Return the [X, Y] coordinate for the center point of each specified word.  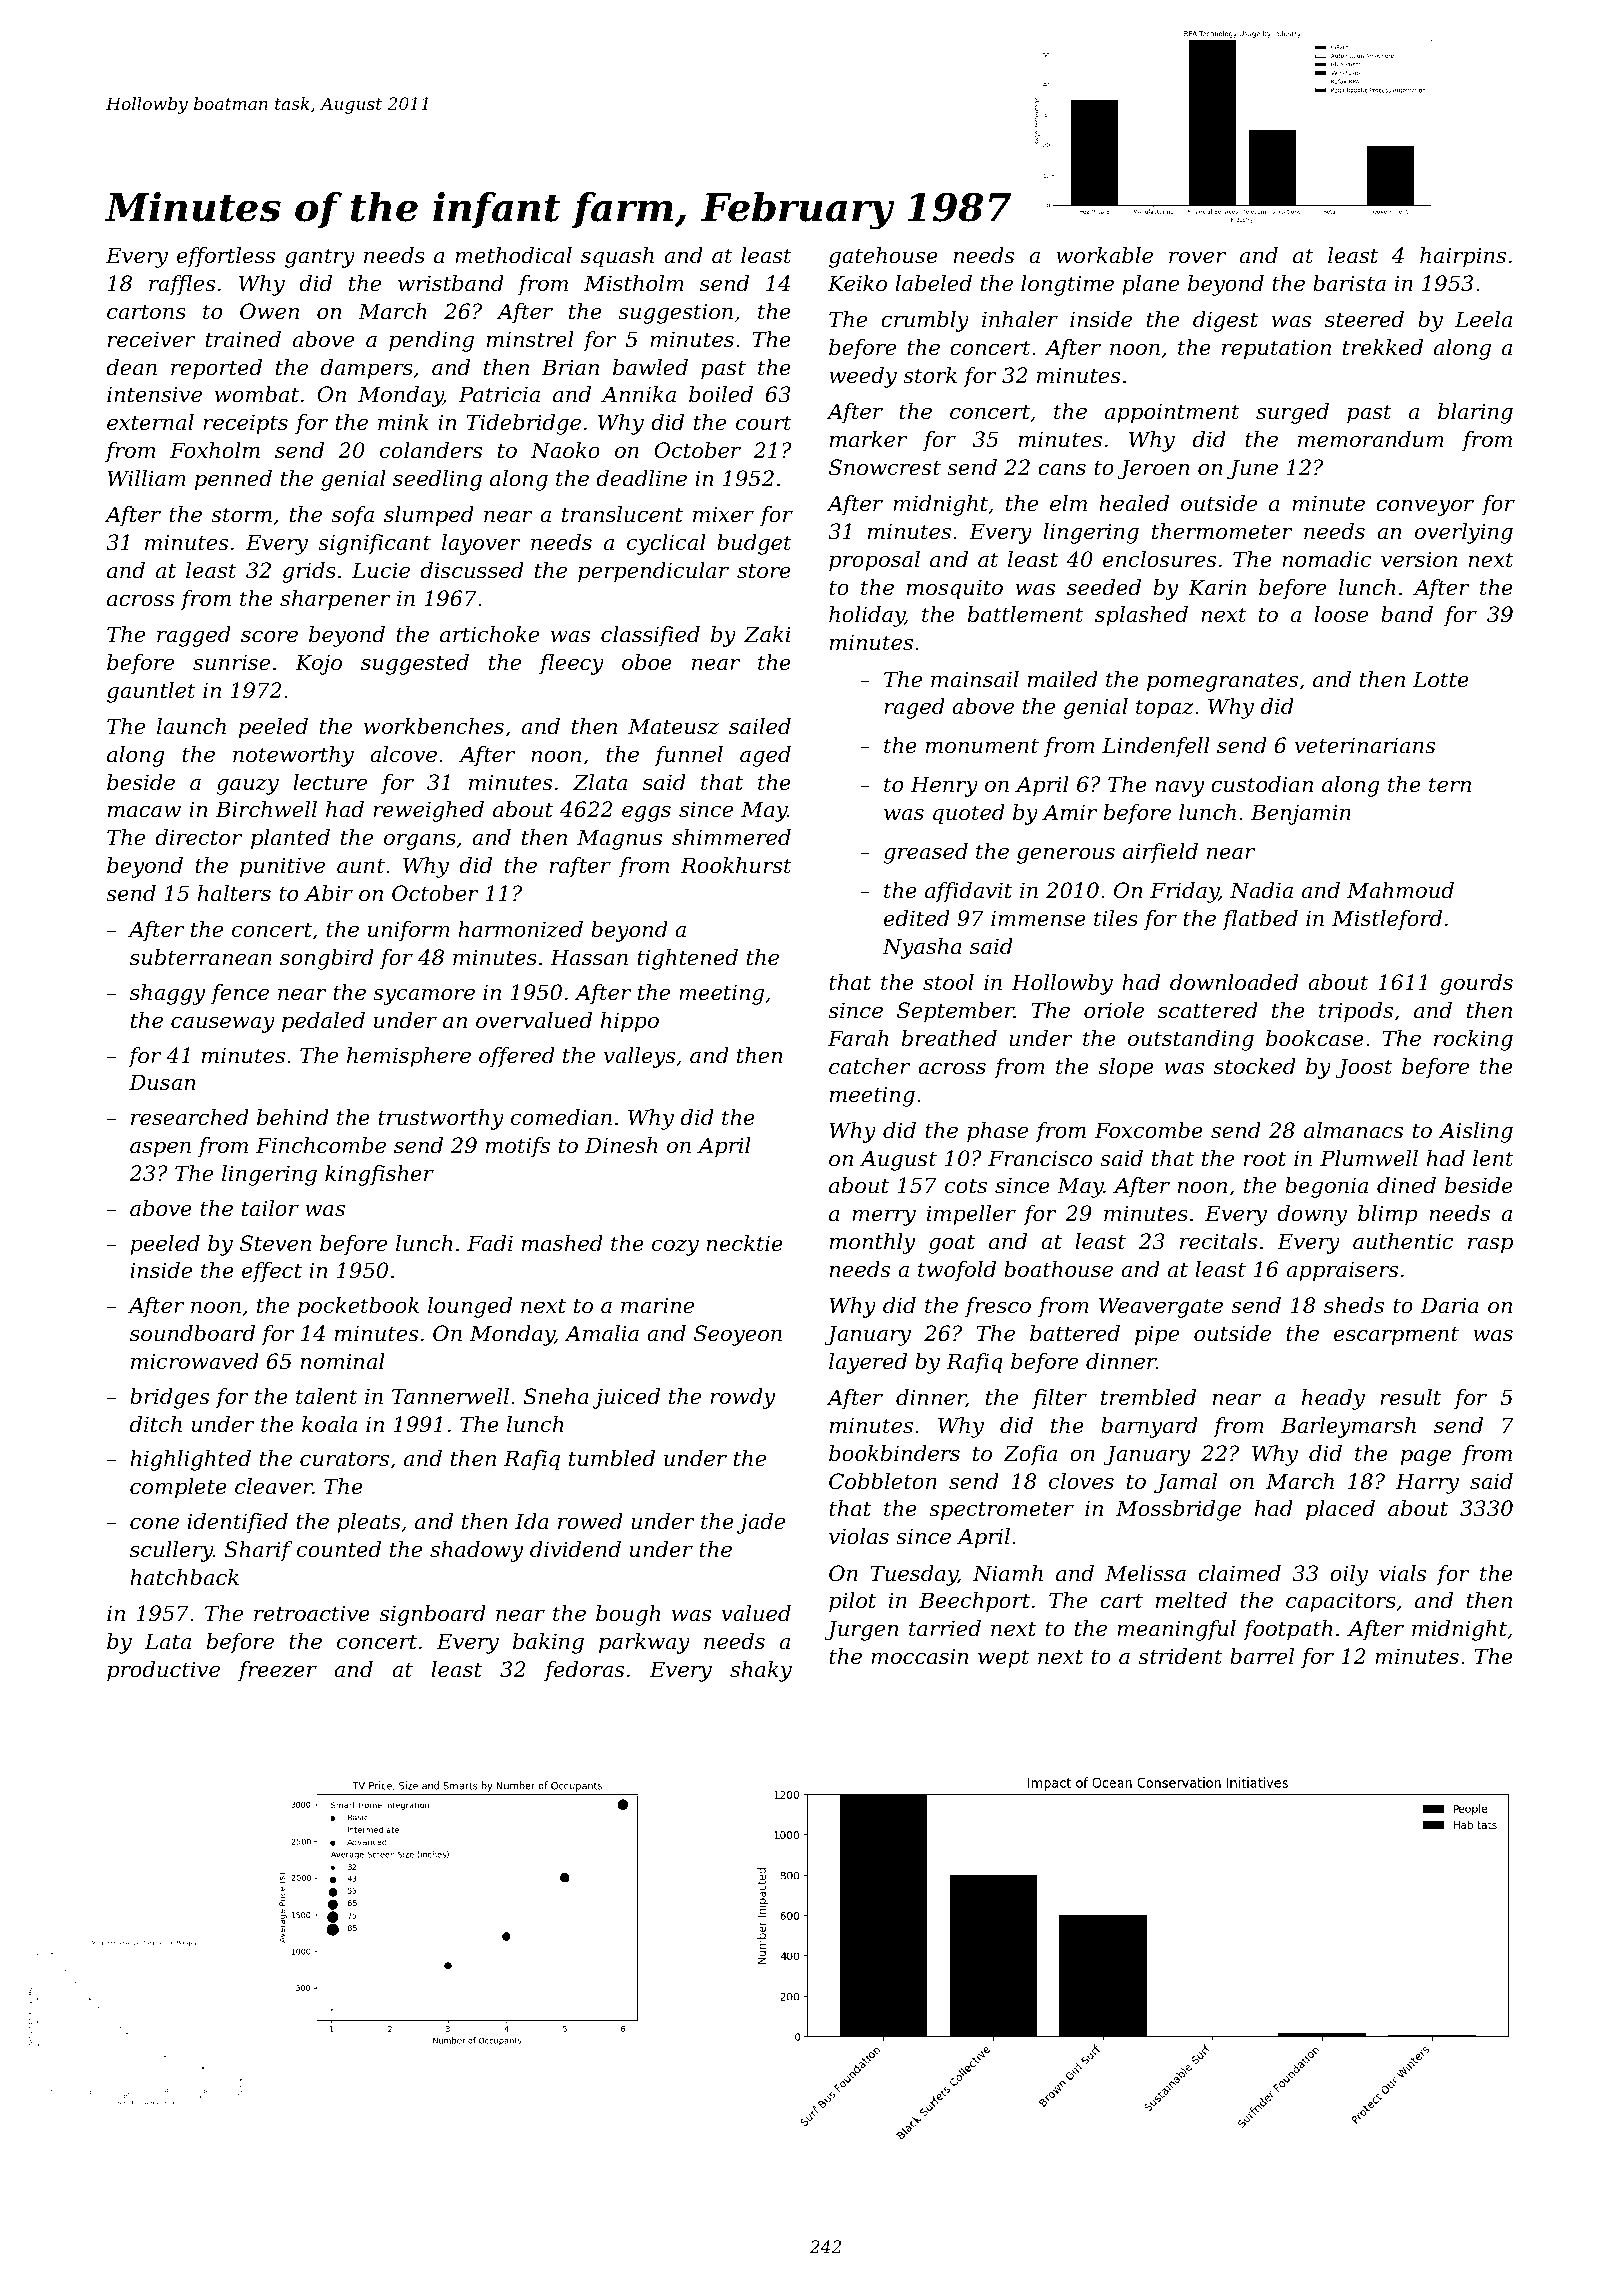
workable [1104, 255]
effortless [226, 257]
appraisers [1342, 1271]
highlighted [190, 1460]
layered [868, 1363]
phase [997, 1132]
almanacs [1353, 1130]
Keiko [857, 283]
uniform [409, 931]
